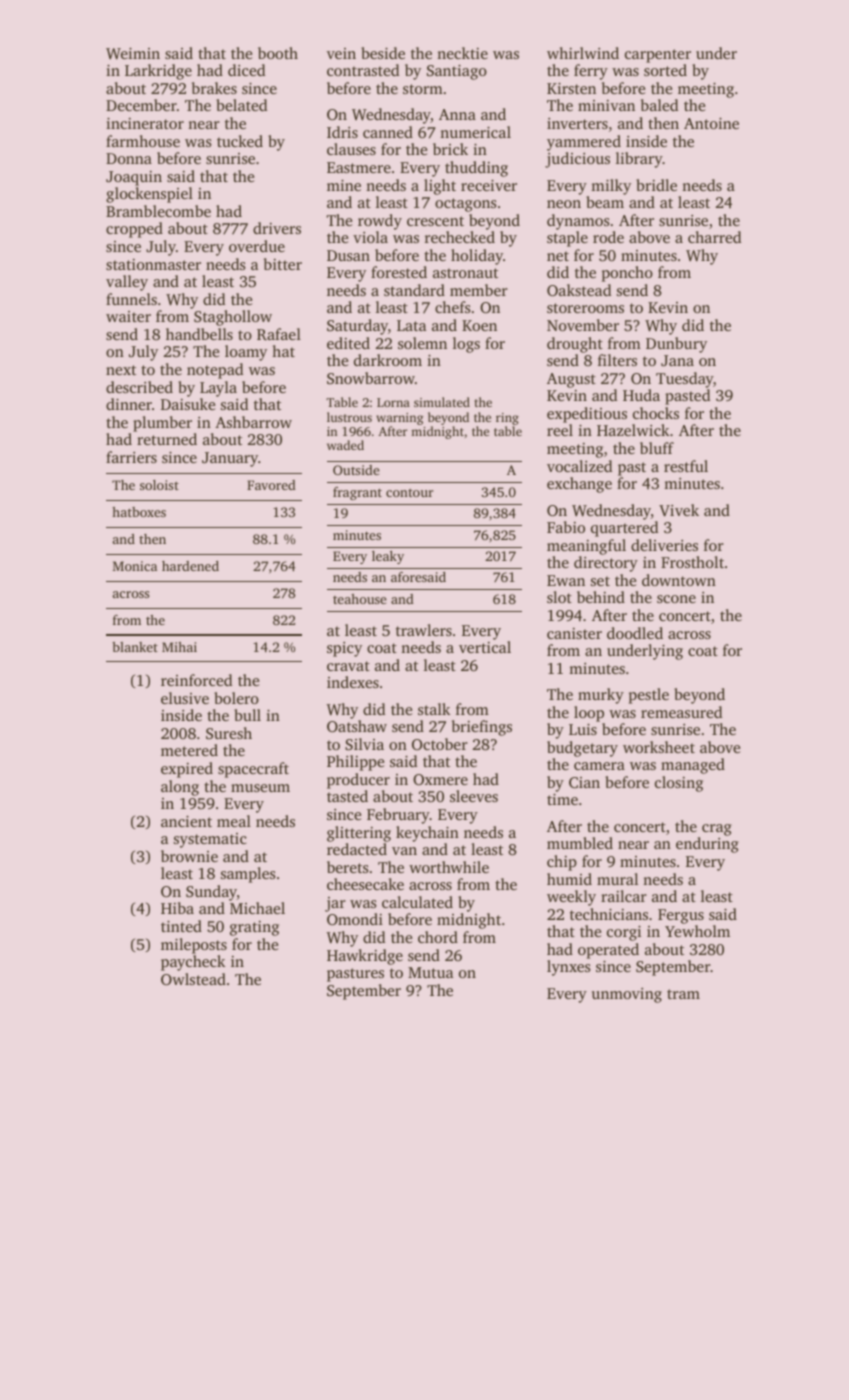  I want to click on unmoving, so click(627, 995).
